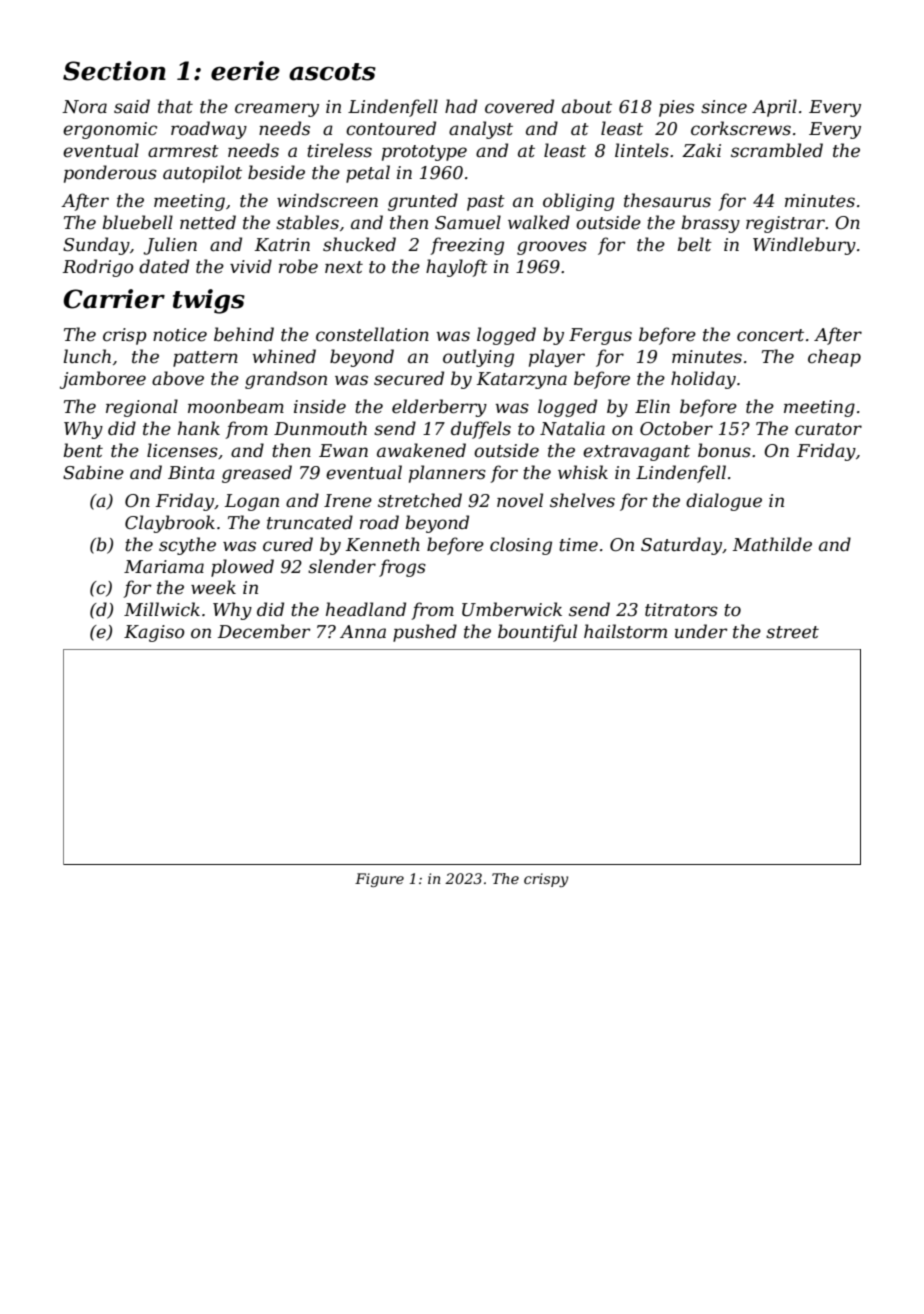 Image resolution: width=924 pixels, height=1314 pixels. I want to click on about, so click(587, 106).
